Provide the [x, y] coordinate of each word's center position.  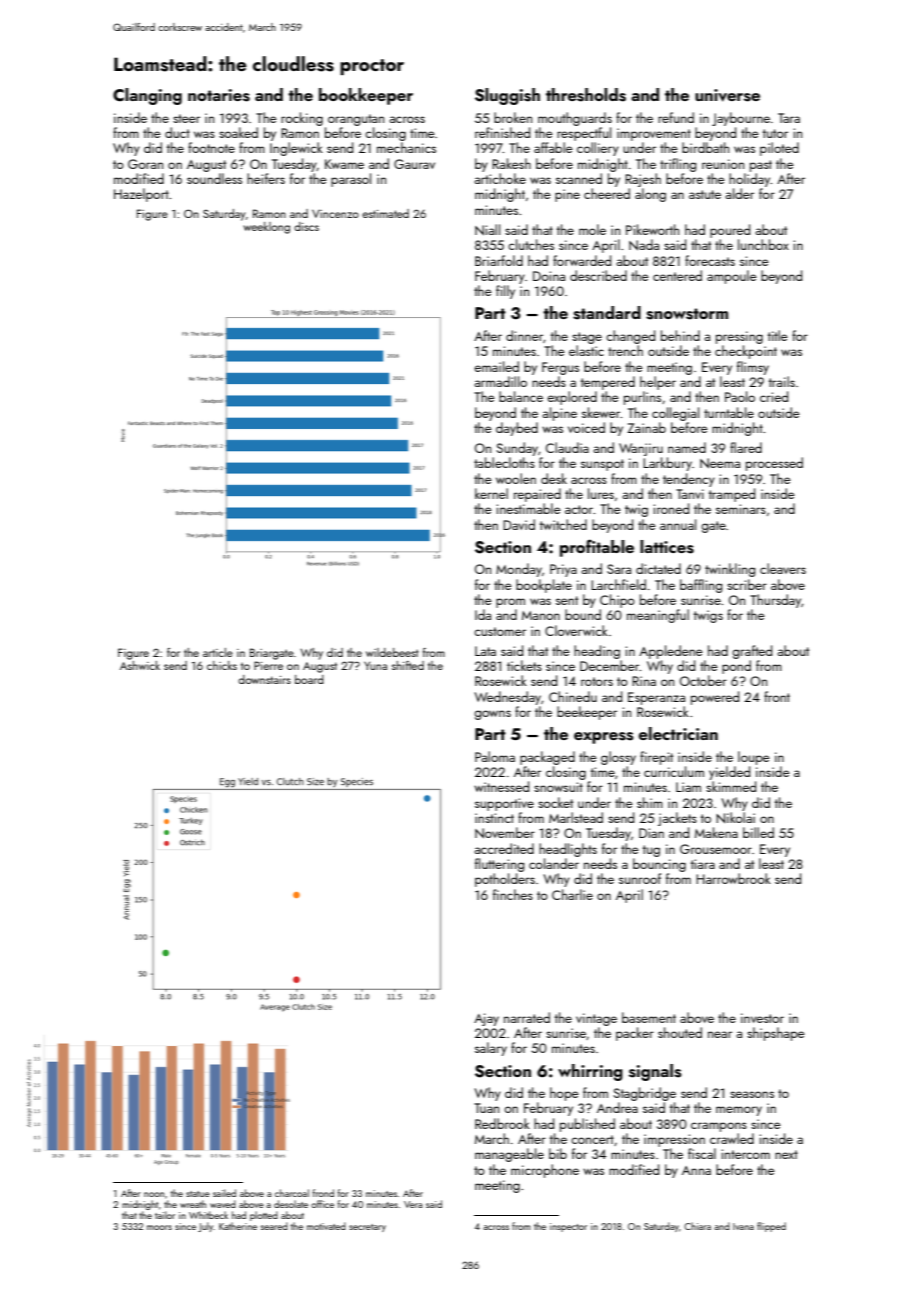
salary [491, 1049]
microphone [545, 1171]
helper [658, 383]
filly [505, 292]
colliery [598, 149]
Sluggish [507, 96]
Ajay [486, 1019]
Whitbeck [208, 1215]
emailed [496, 366]
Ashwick [140, 665]
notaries [219, 95]
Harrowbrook [733, 878]
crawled [732, 1138]
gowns [492, 715]
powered [715, 698]
